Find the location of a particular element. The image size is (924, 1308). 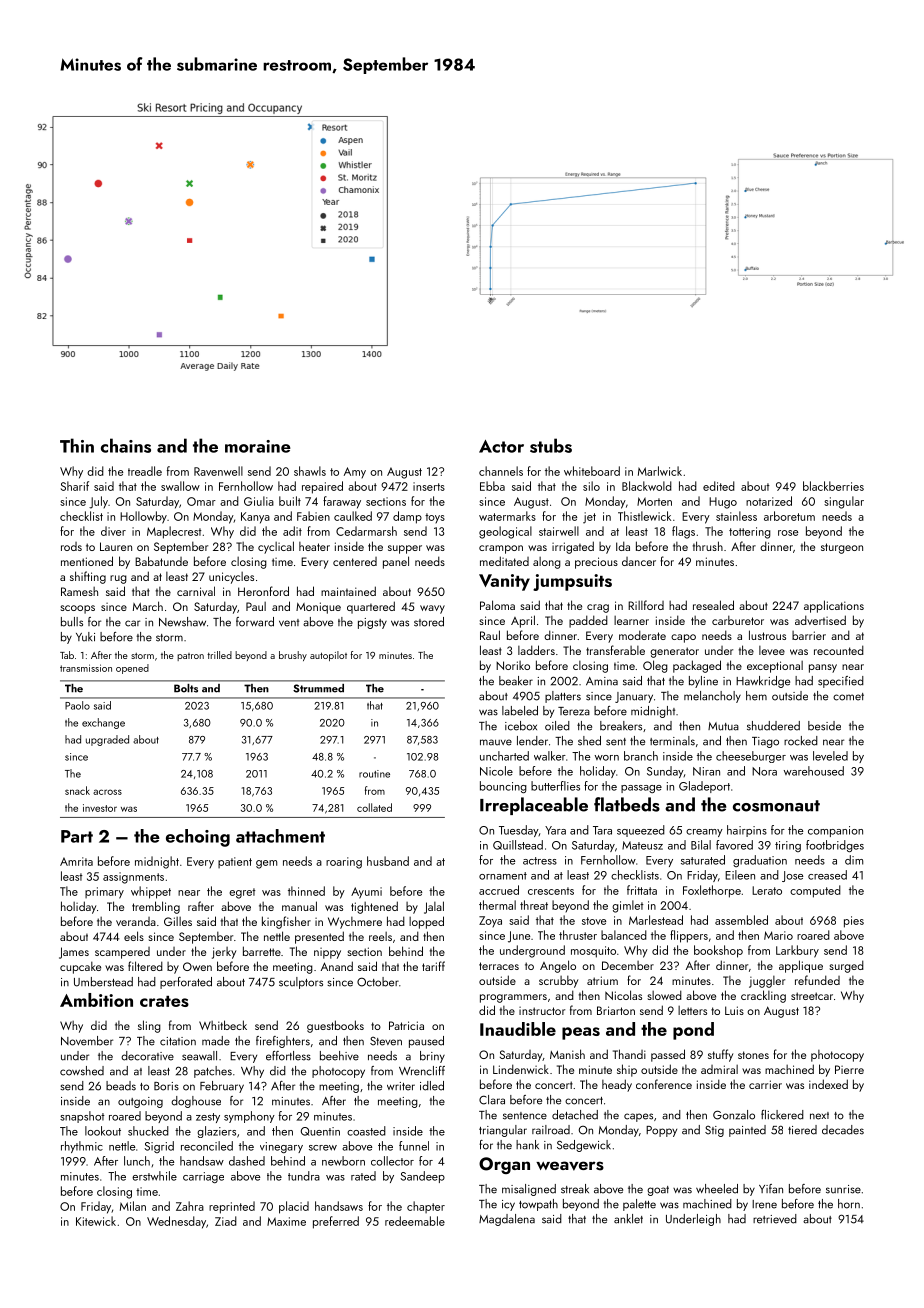

worn is located at coordinates (607, 758).
